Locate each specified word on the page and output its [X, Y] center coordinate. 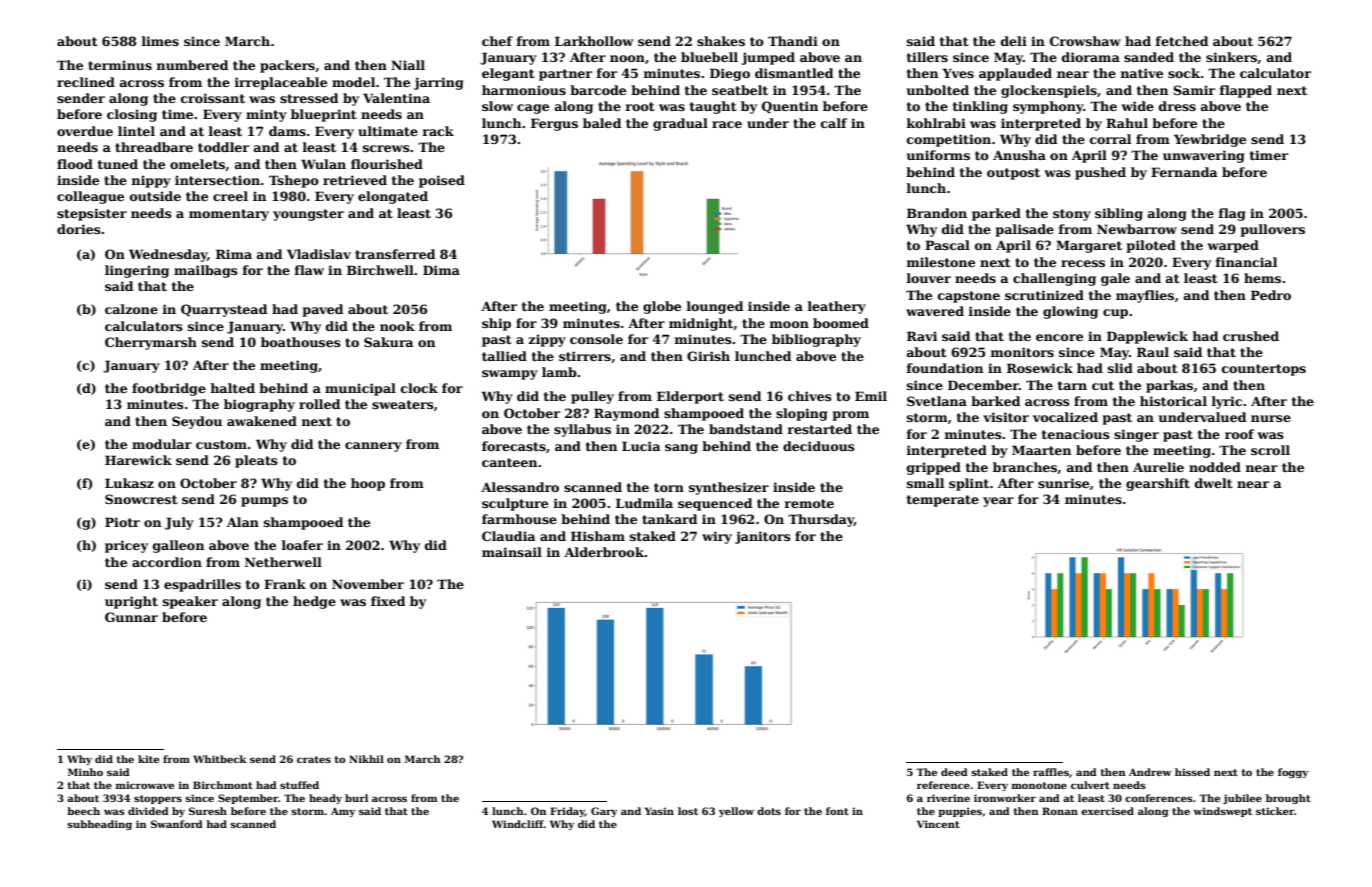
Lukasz [129, 483]
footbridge [169, 389]
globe [662, 307]
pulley [592, 397]
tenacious [1076, 434]
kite [148, 759]
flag [1232, 214]
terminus [120, 65]
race [727, 124]
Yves [958, 73]
